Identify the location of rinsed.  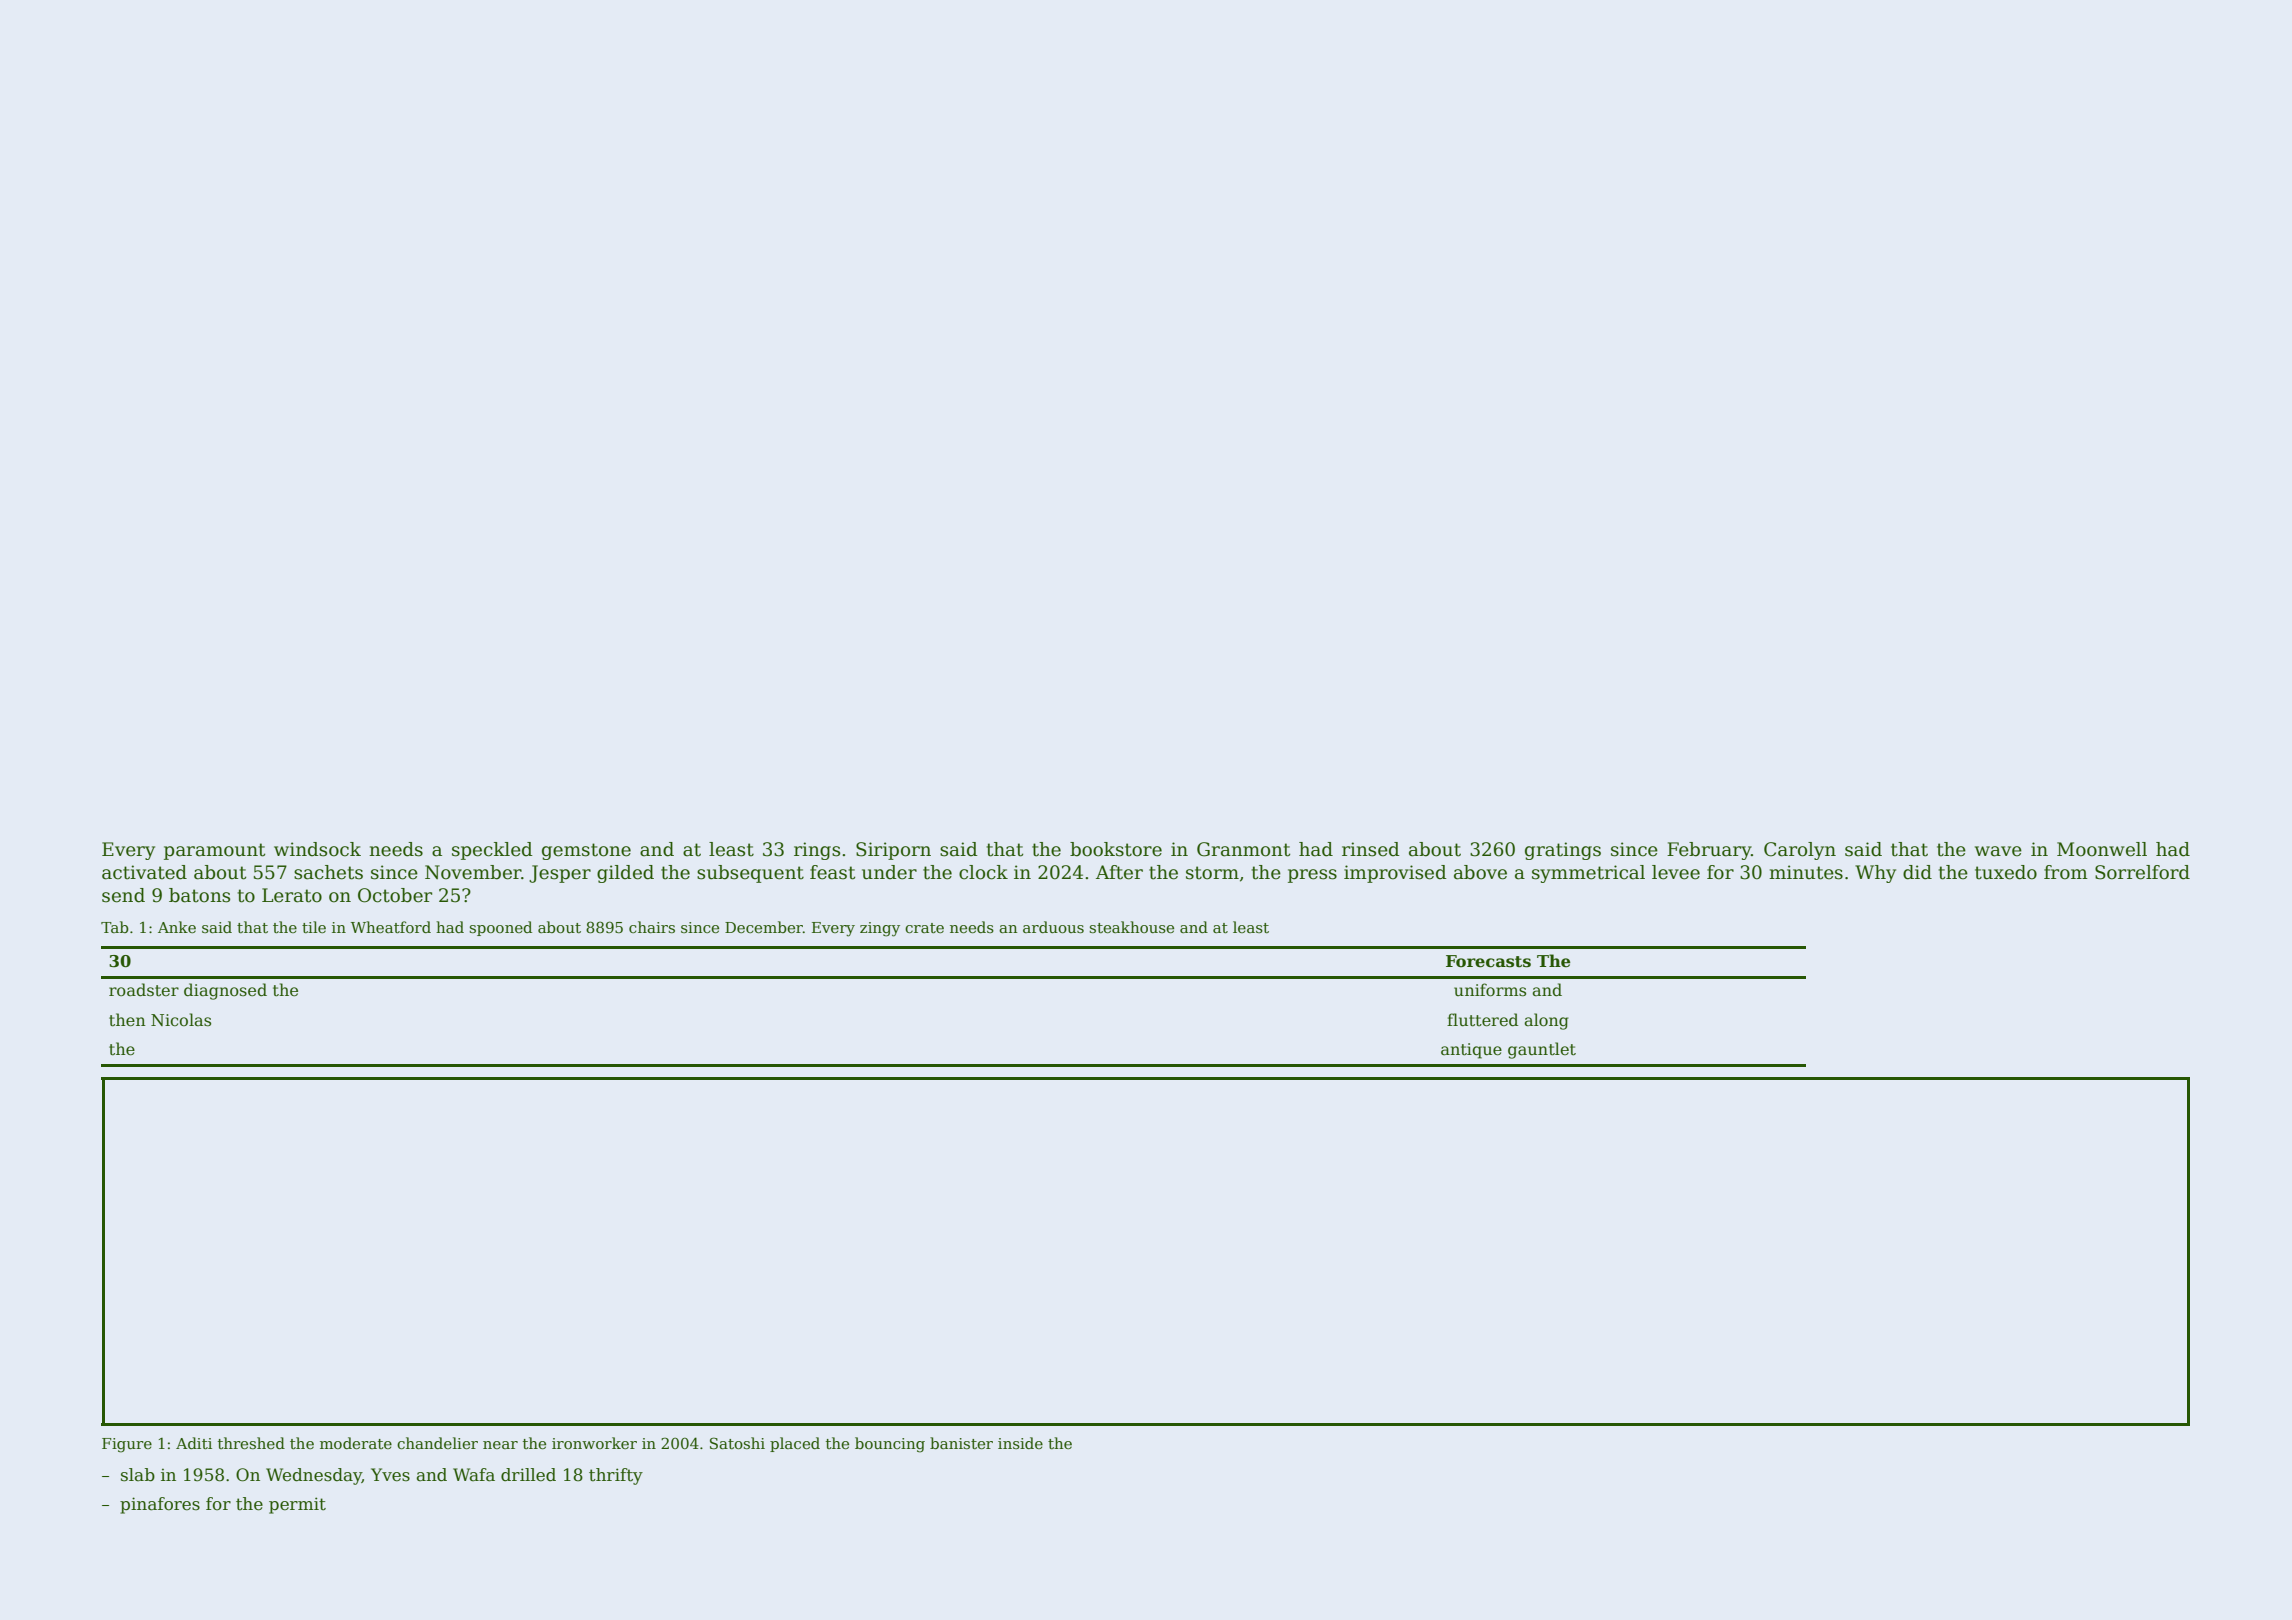
(1371, 849).
